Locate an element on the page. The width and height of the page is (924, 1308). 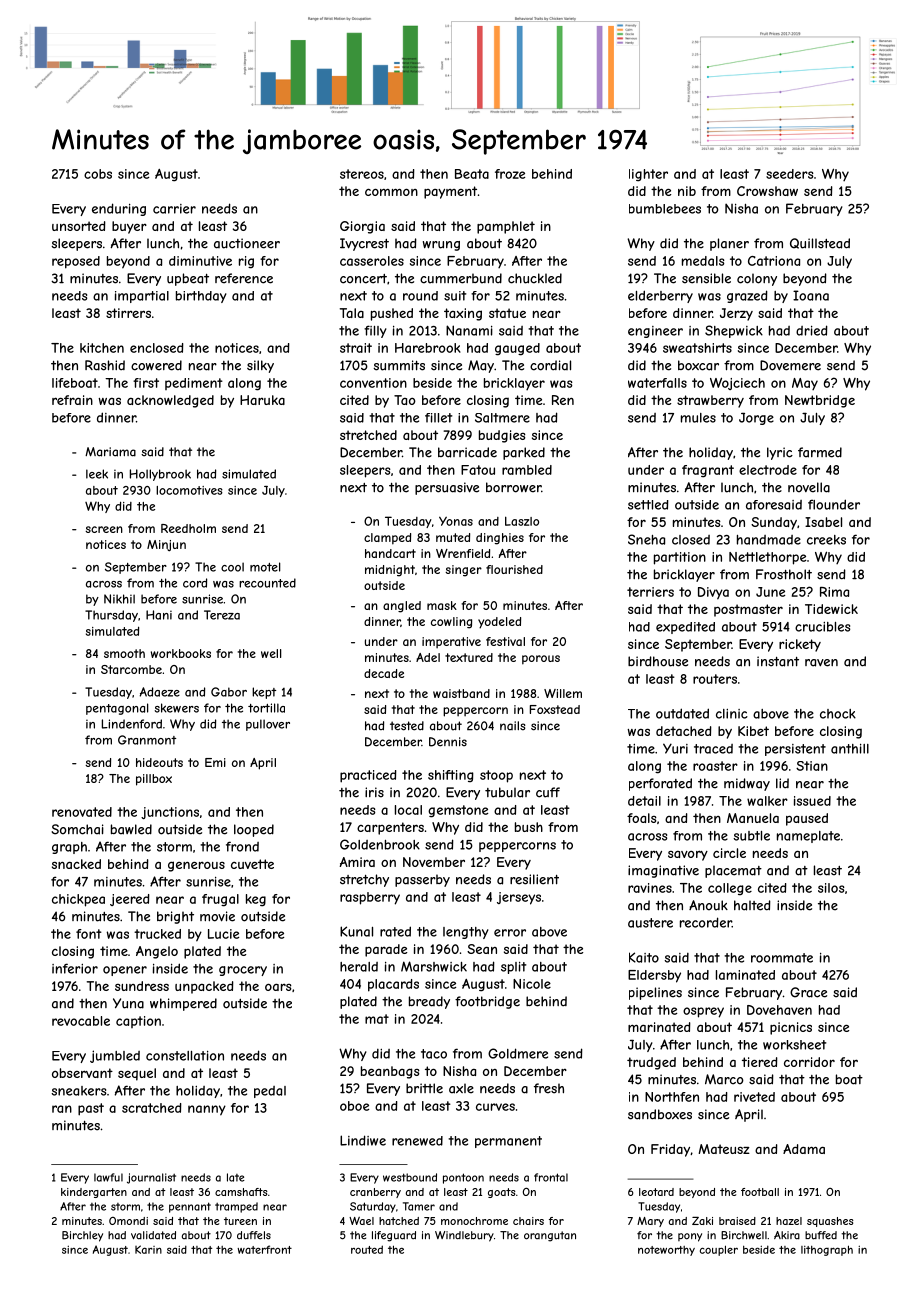
smooth is located at coordinates (124, 653).
